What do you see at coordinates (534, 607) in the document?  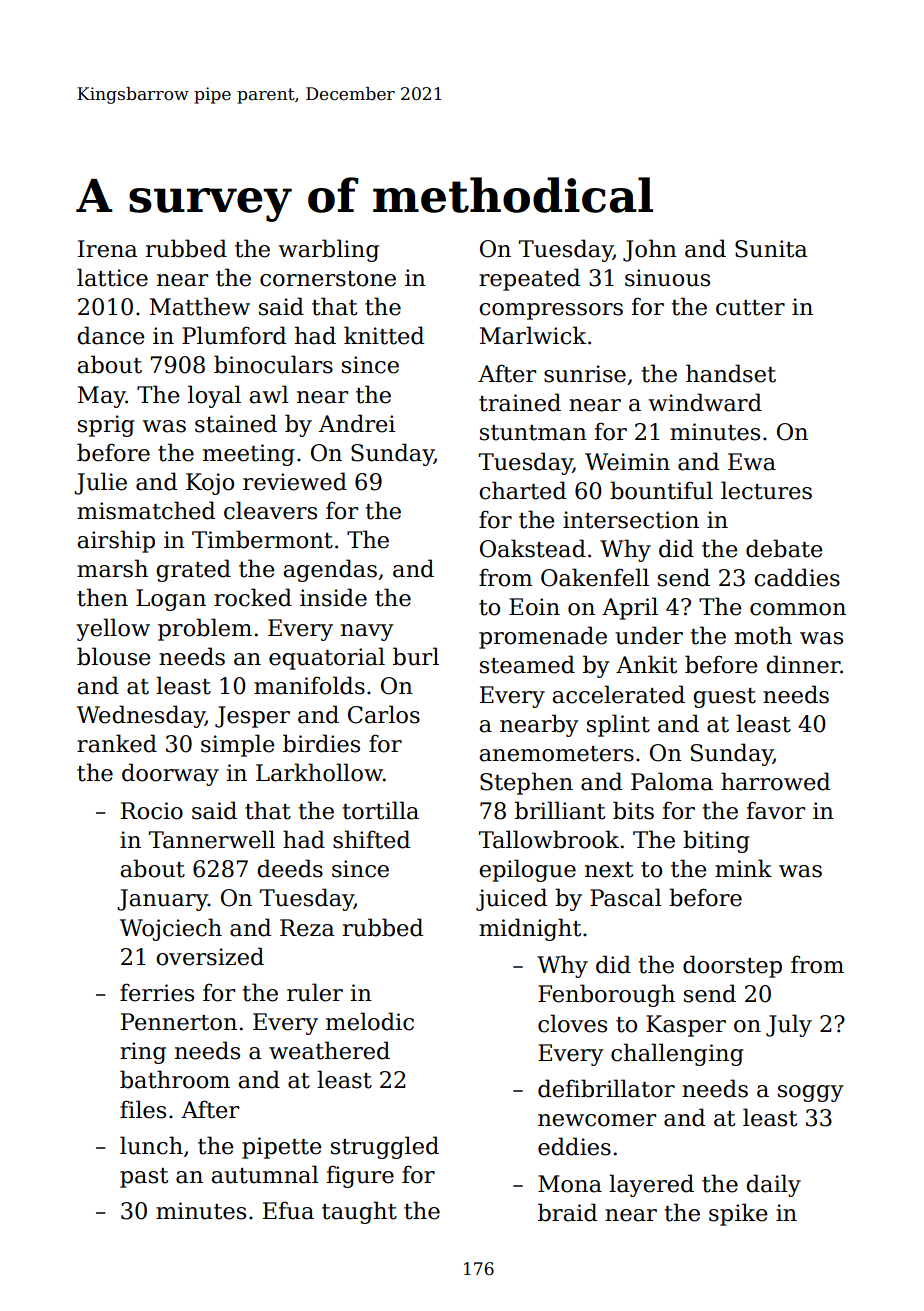 I see `Eoin` at bounding box center [534, 607].
